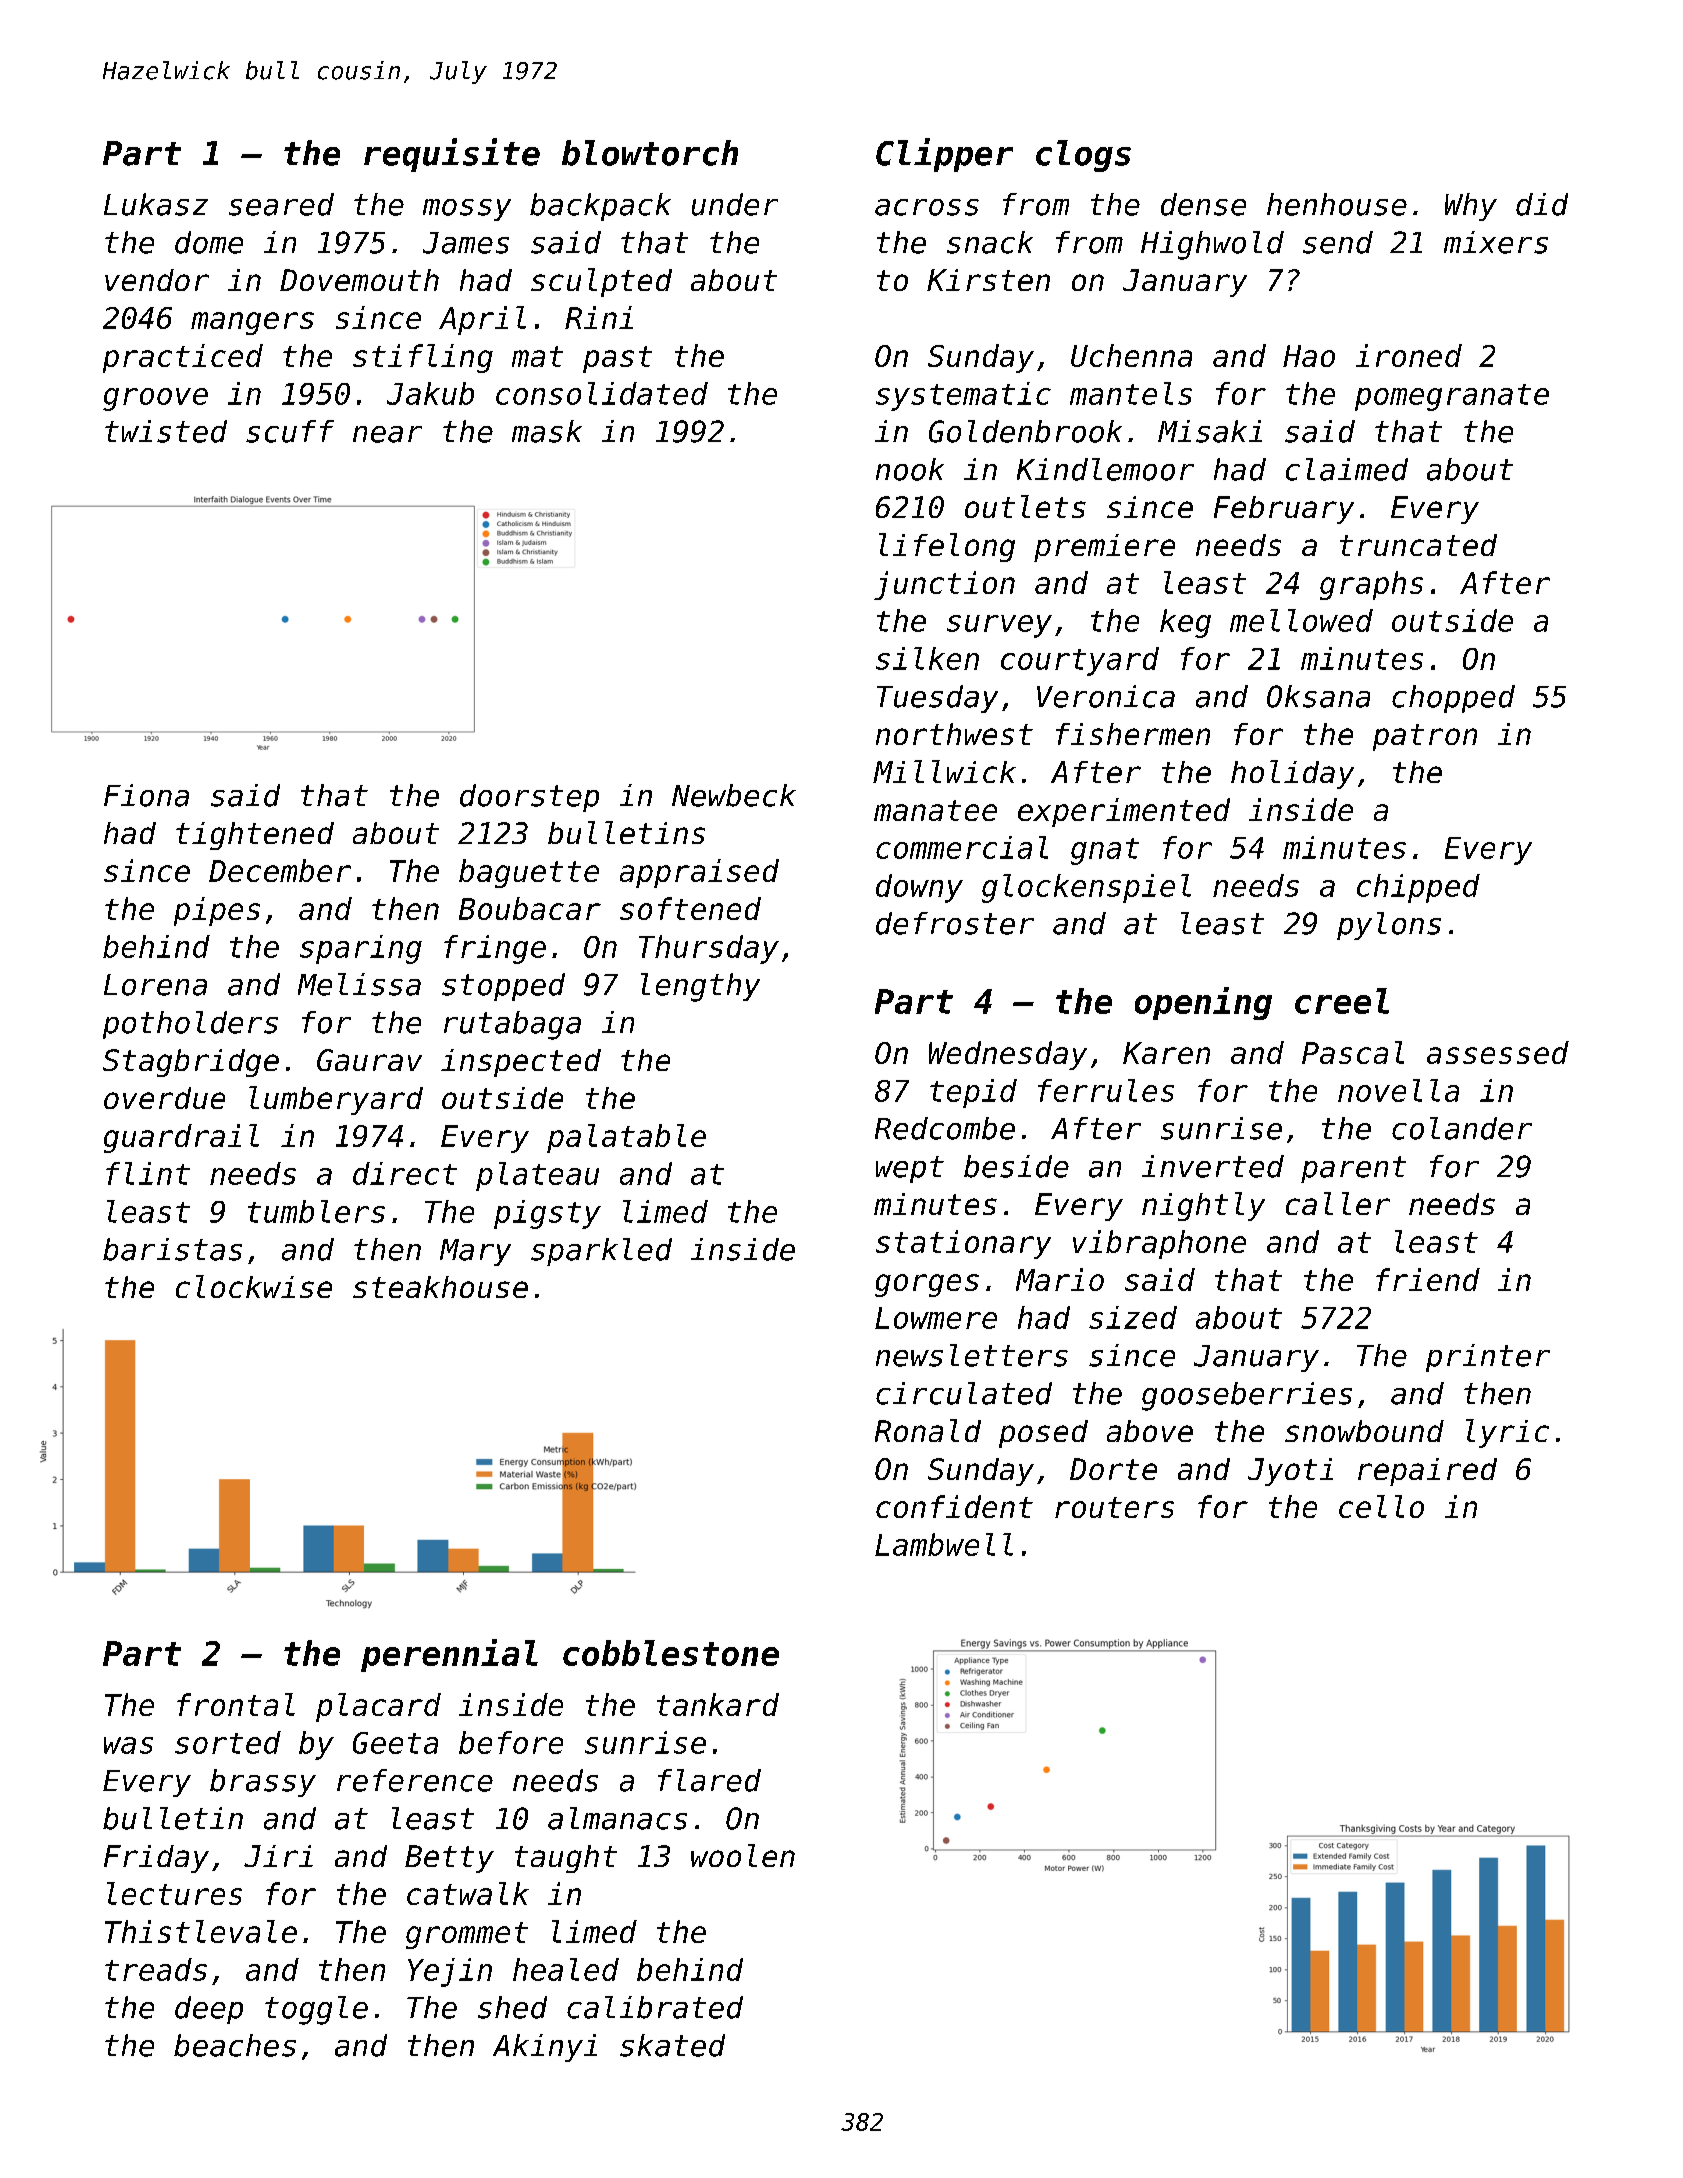  I want to click on holiday, so click(1292, 774).
